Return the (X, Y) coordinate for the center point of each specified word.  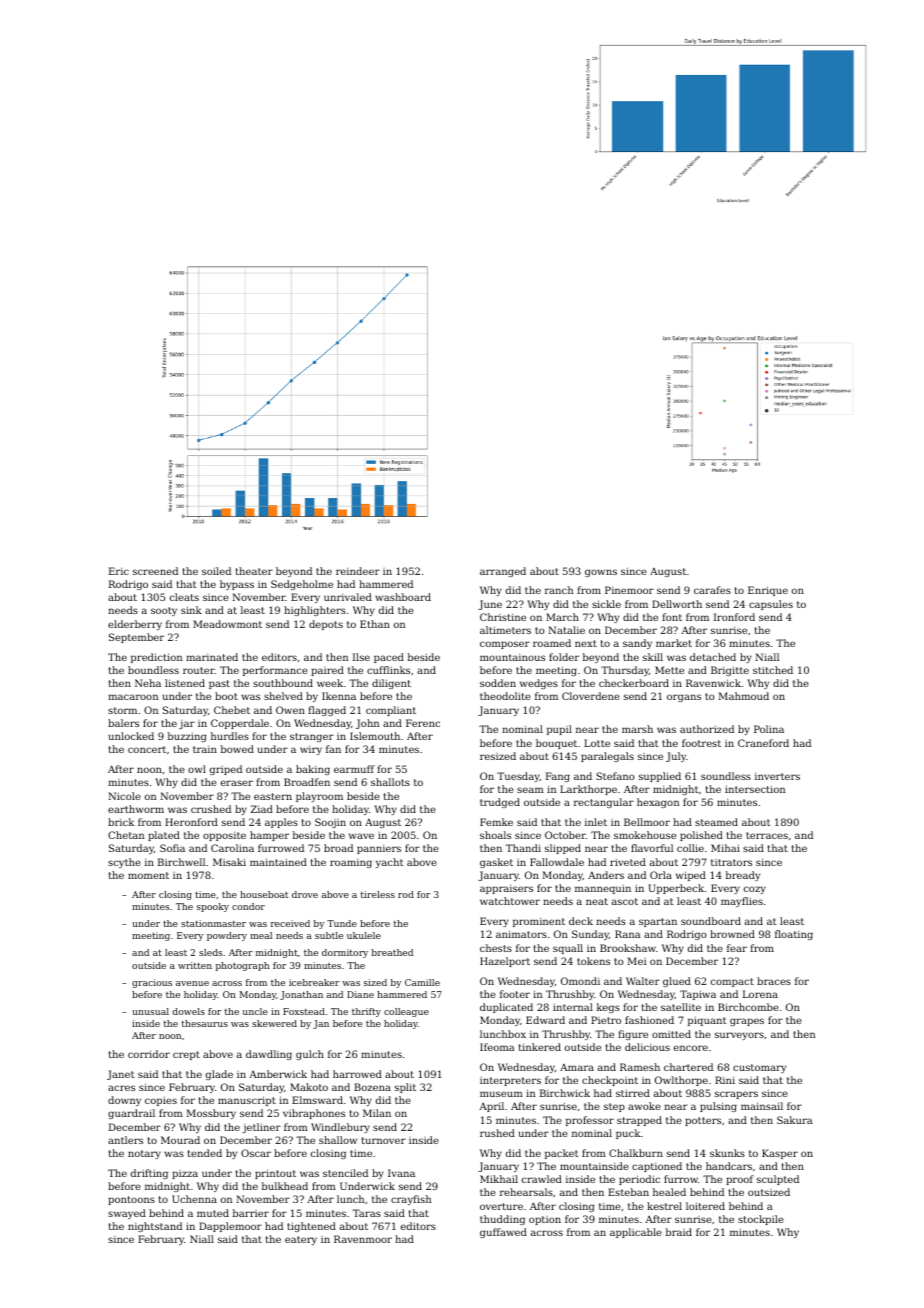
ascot (625, 901)
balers (123, 723)
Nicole (124, 796)
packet (561, 1154)
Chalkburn (636, 1153)
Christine (503, 617)
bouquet (556, 744)
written (195, 965)
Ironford (734, 617)
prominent (539, 922)
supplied (660, 777)
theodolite (505, 696)
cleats (184, 597)
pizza (185, 1174)
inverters (777, 776)
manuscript (247, 1101)
